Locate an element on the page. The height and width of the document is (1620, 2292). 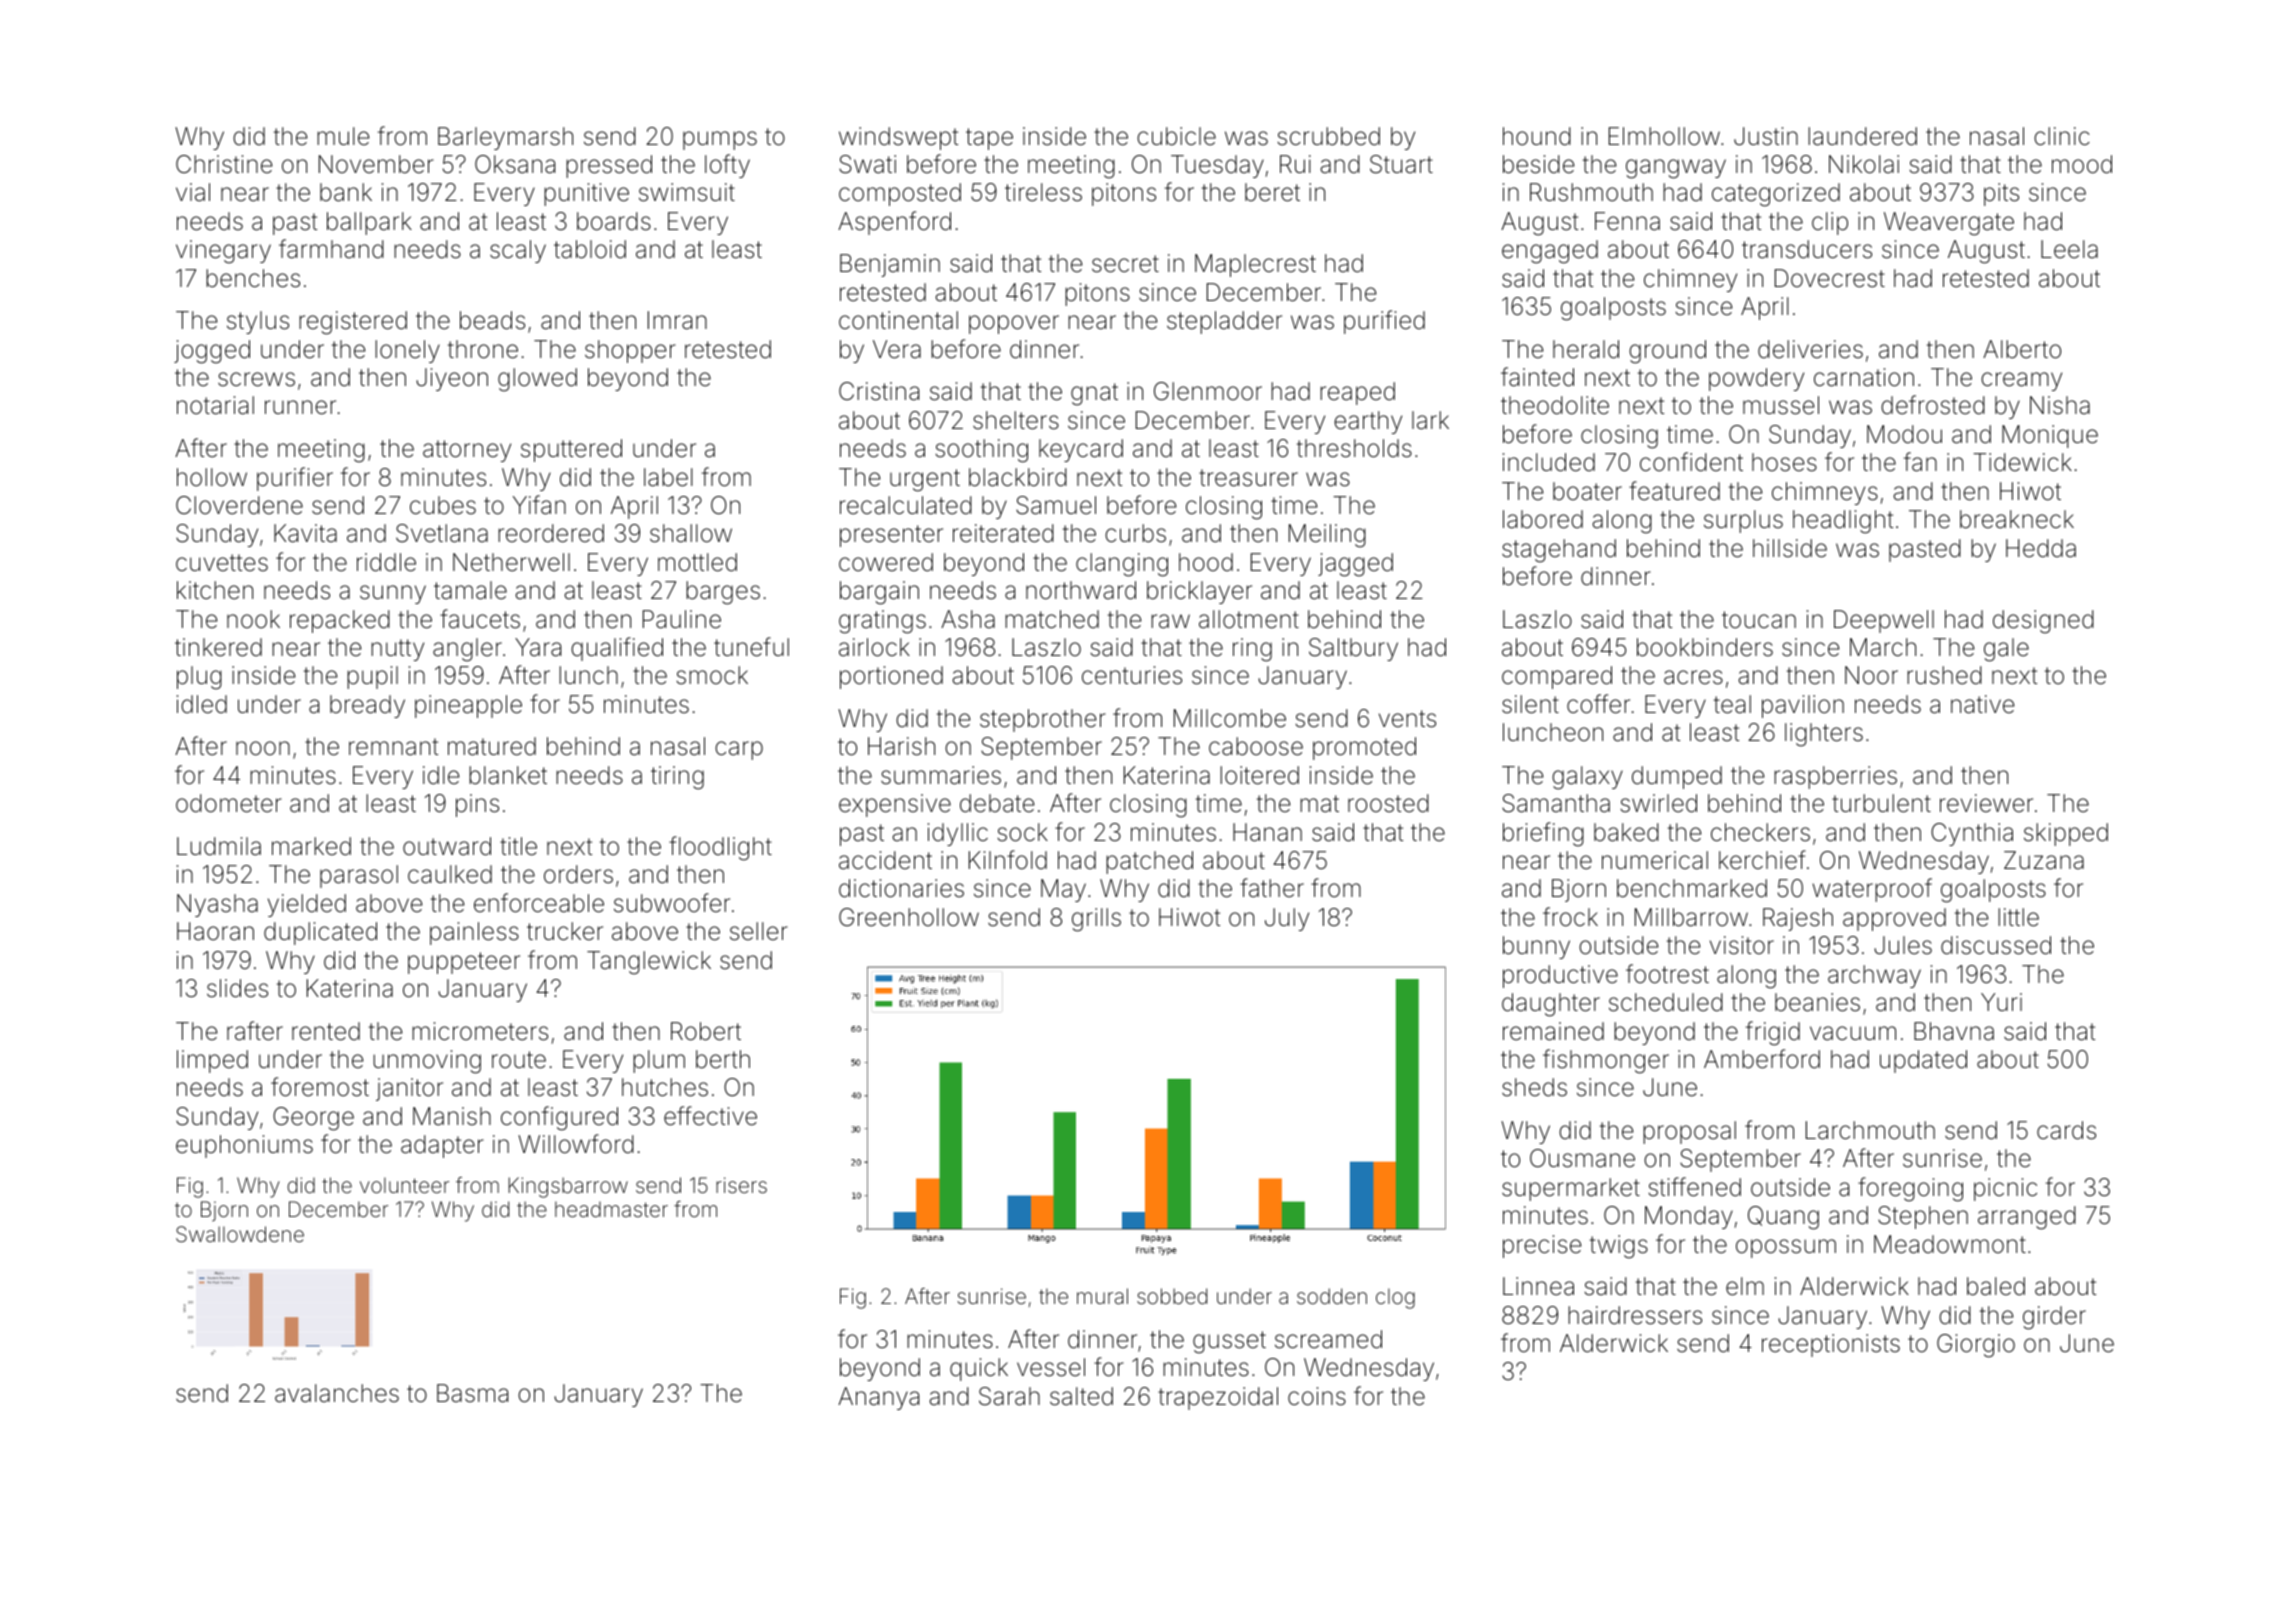
continental is located at coordinates (898, 320).
